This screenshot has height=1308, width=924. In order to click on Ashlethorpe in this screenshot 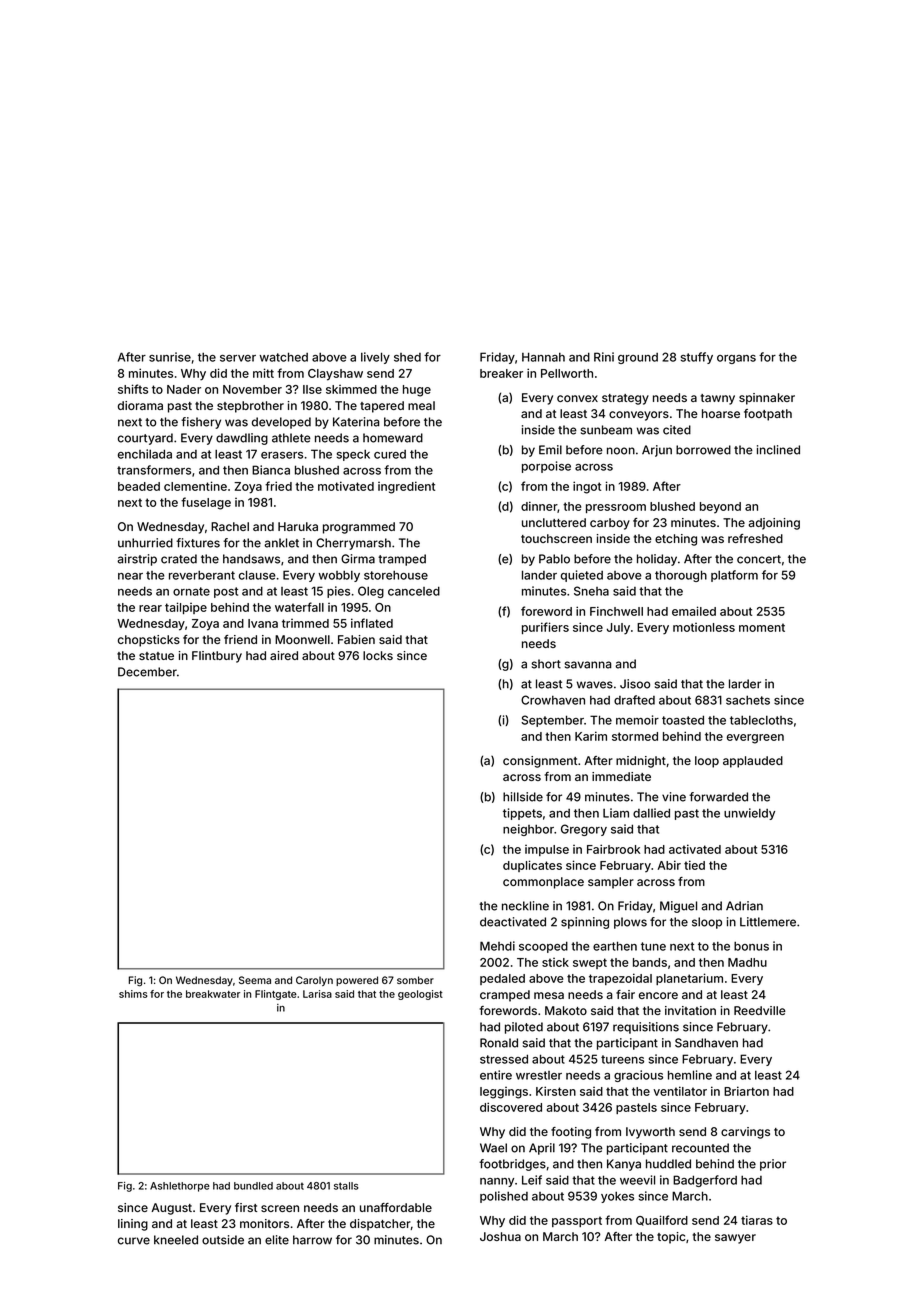, I will do `click(180, 1187)`.
